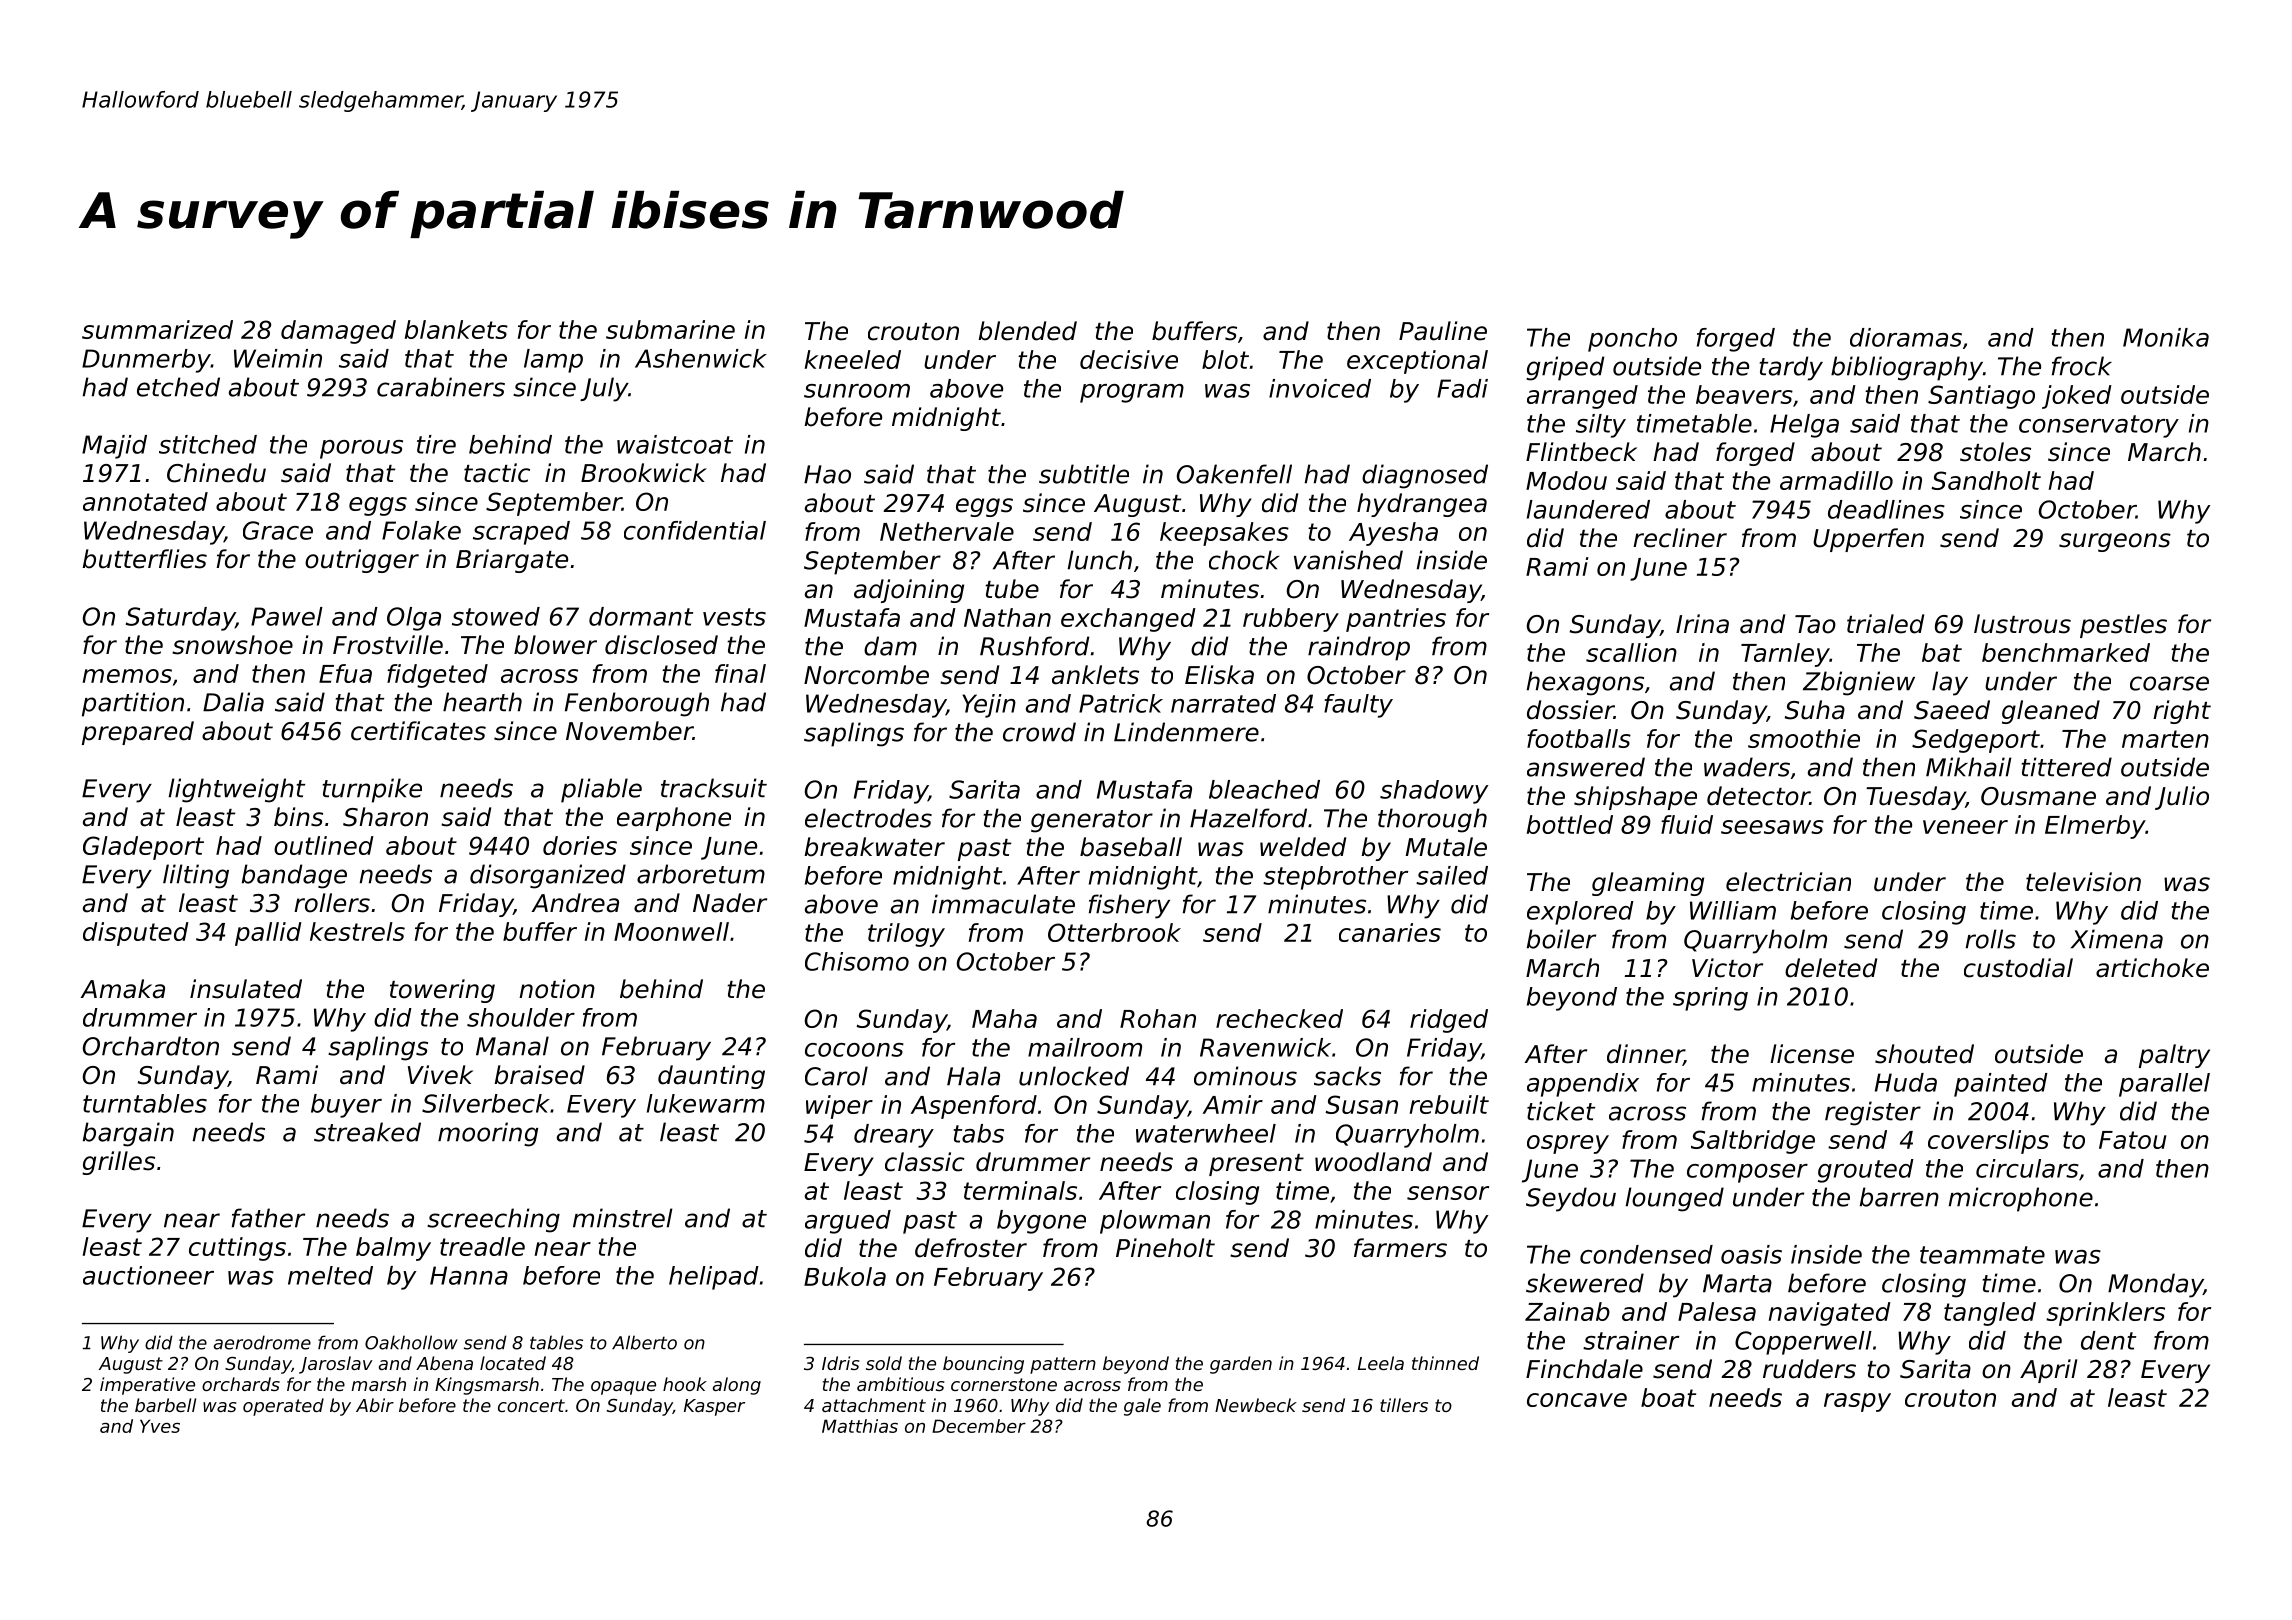 The width and height of the document is (2292, 1620). I want to click on dioramas, so click(1906, 337).
